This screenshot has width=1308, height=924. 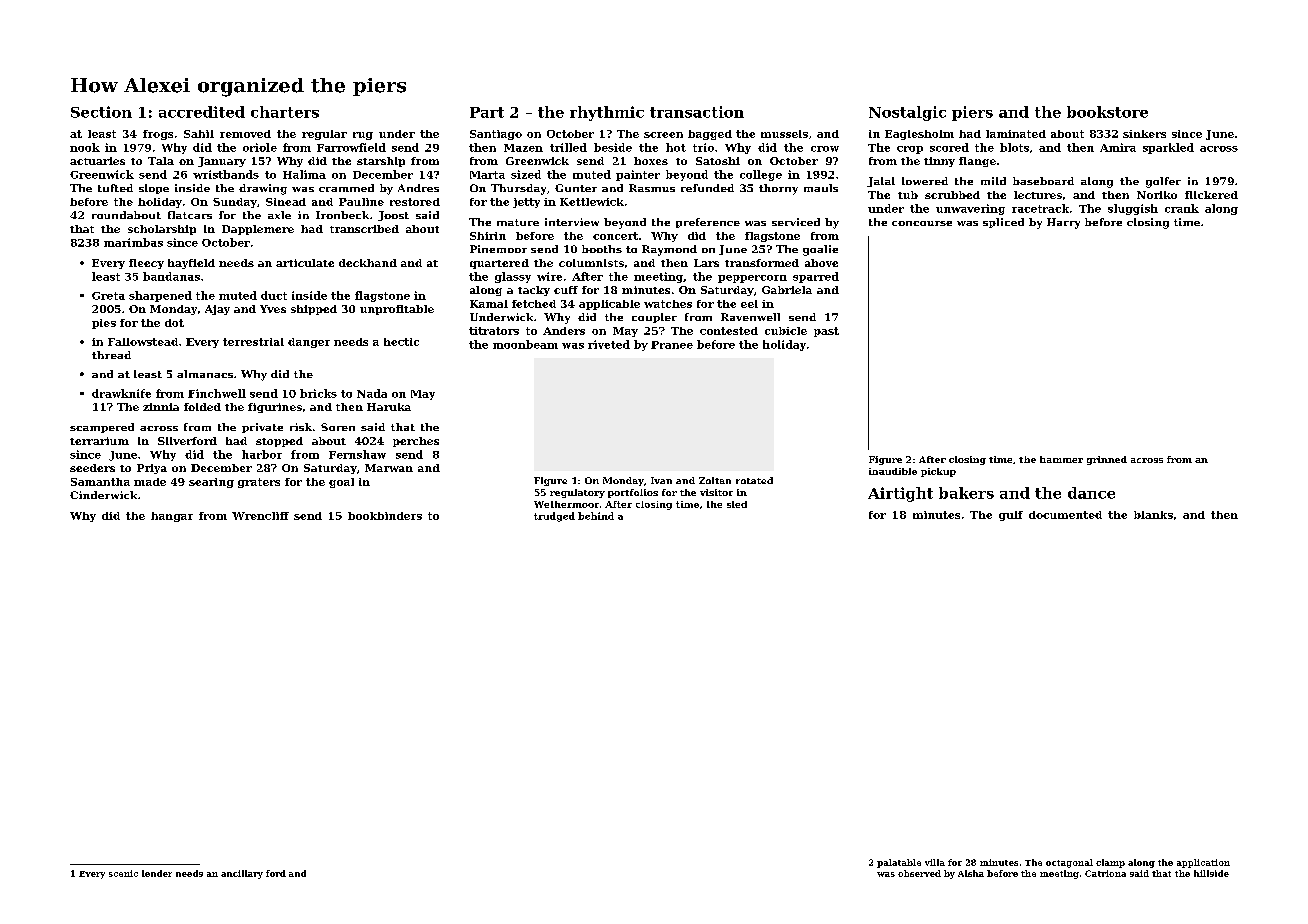 I want to click on scenic, so click(x=123, y=873).
